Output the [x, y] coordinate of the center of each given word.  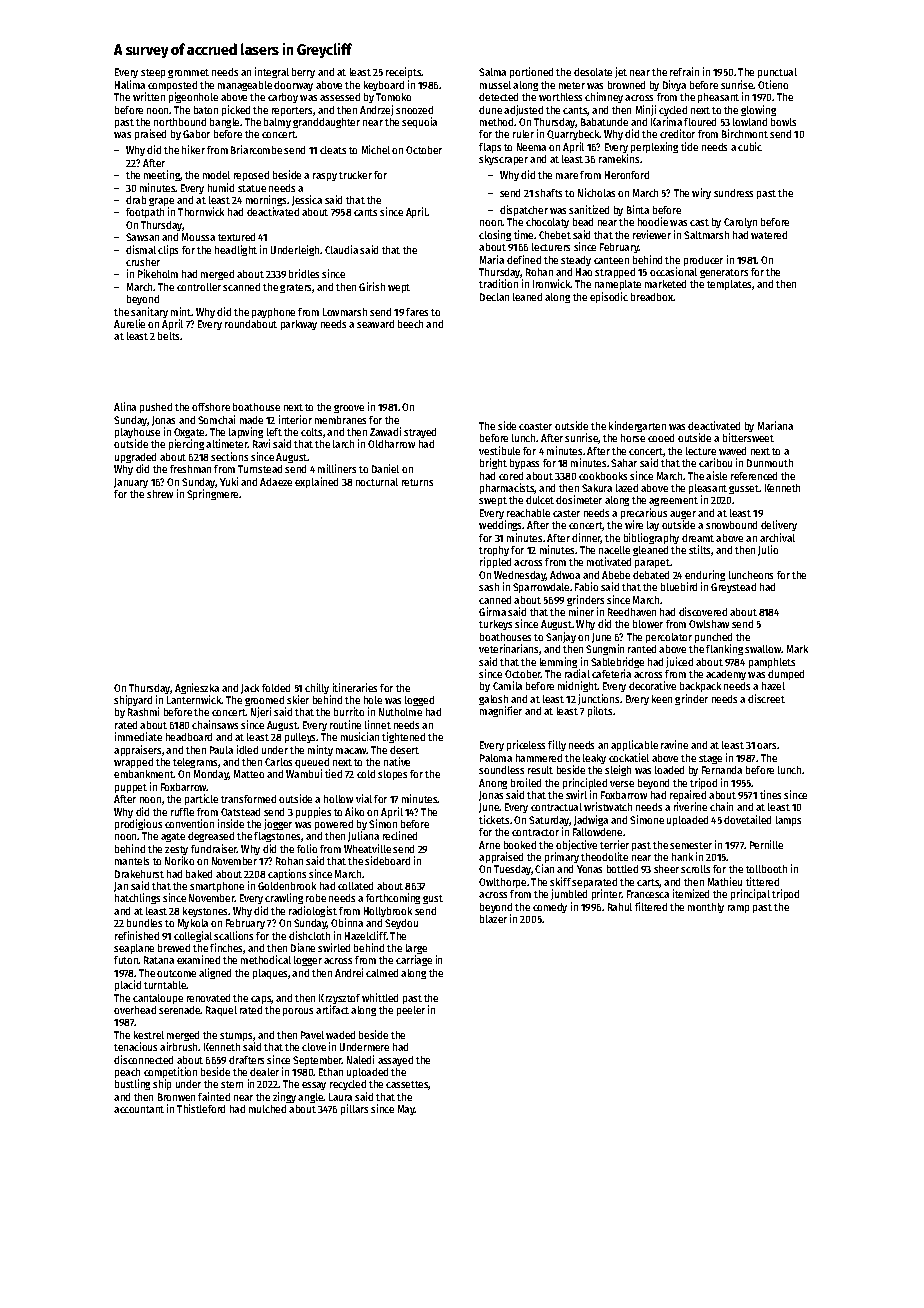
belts [169, 336]
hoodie [653, 221]
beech [410, 324]
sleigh [618, 770]
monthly [706, 908]
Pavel [312, 1035]
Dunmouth [770, 463]
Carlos [278, 762]
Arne [489, 845]
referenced [754, 476]
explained [316, 482]
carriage [414, 960]
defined [524, 259]
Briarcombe [256, 149]
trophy [494, 552]
